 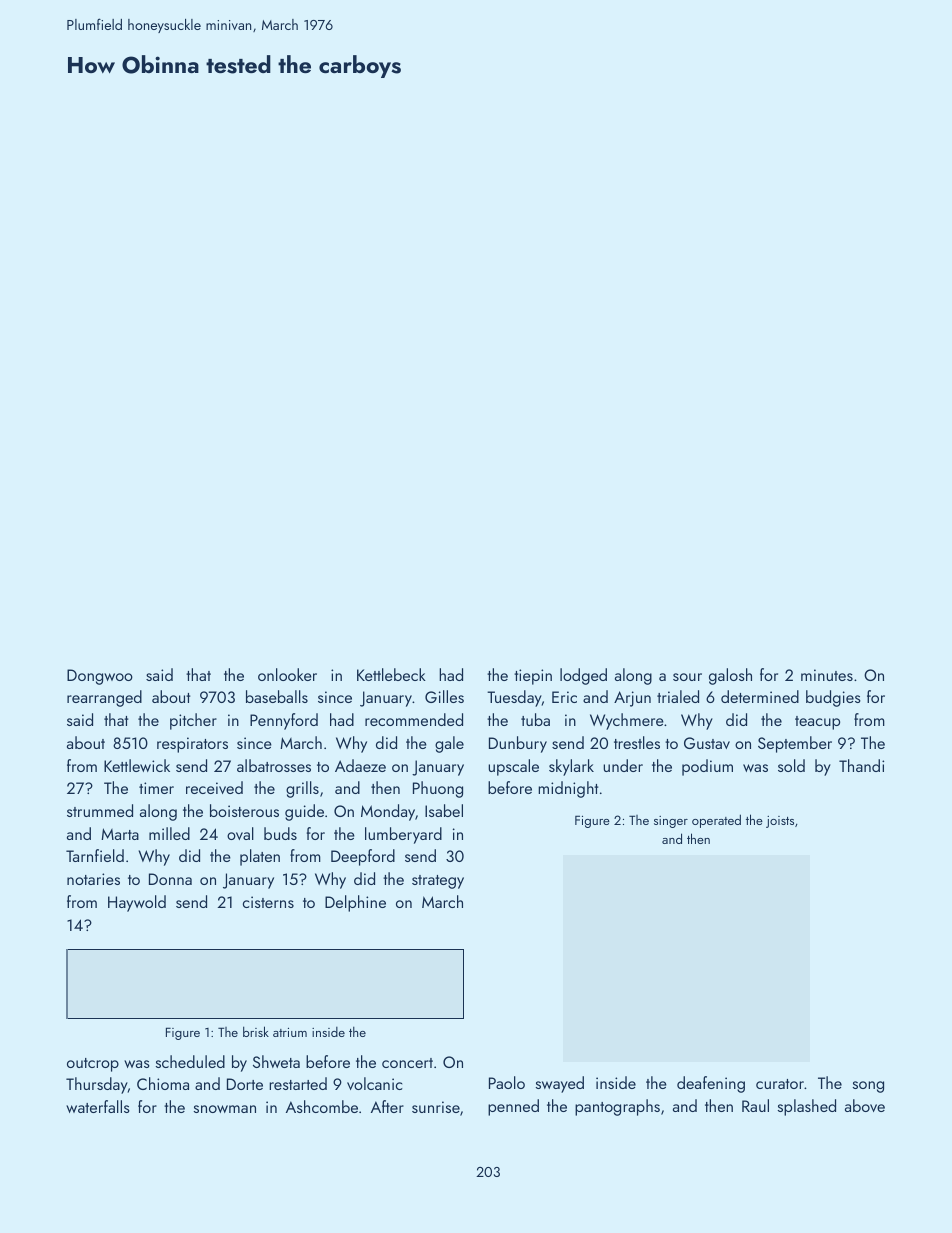 I want to click on notaries, so click(x=93, y=879).
